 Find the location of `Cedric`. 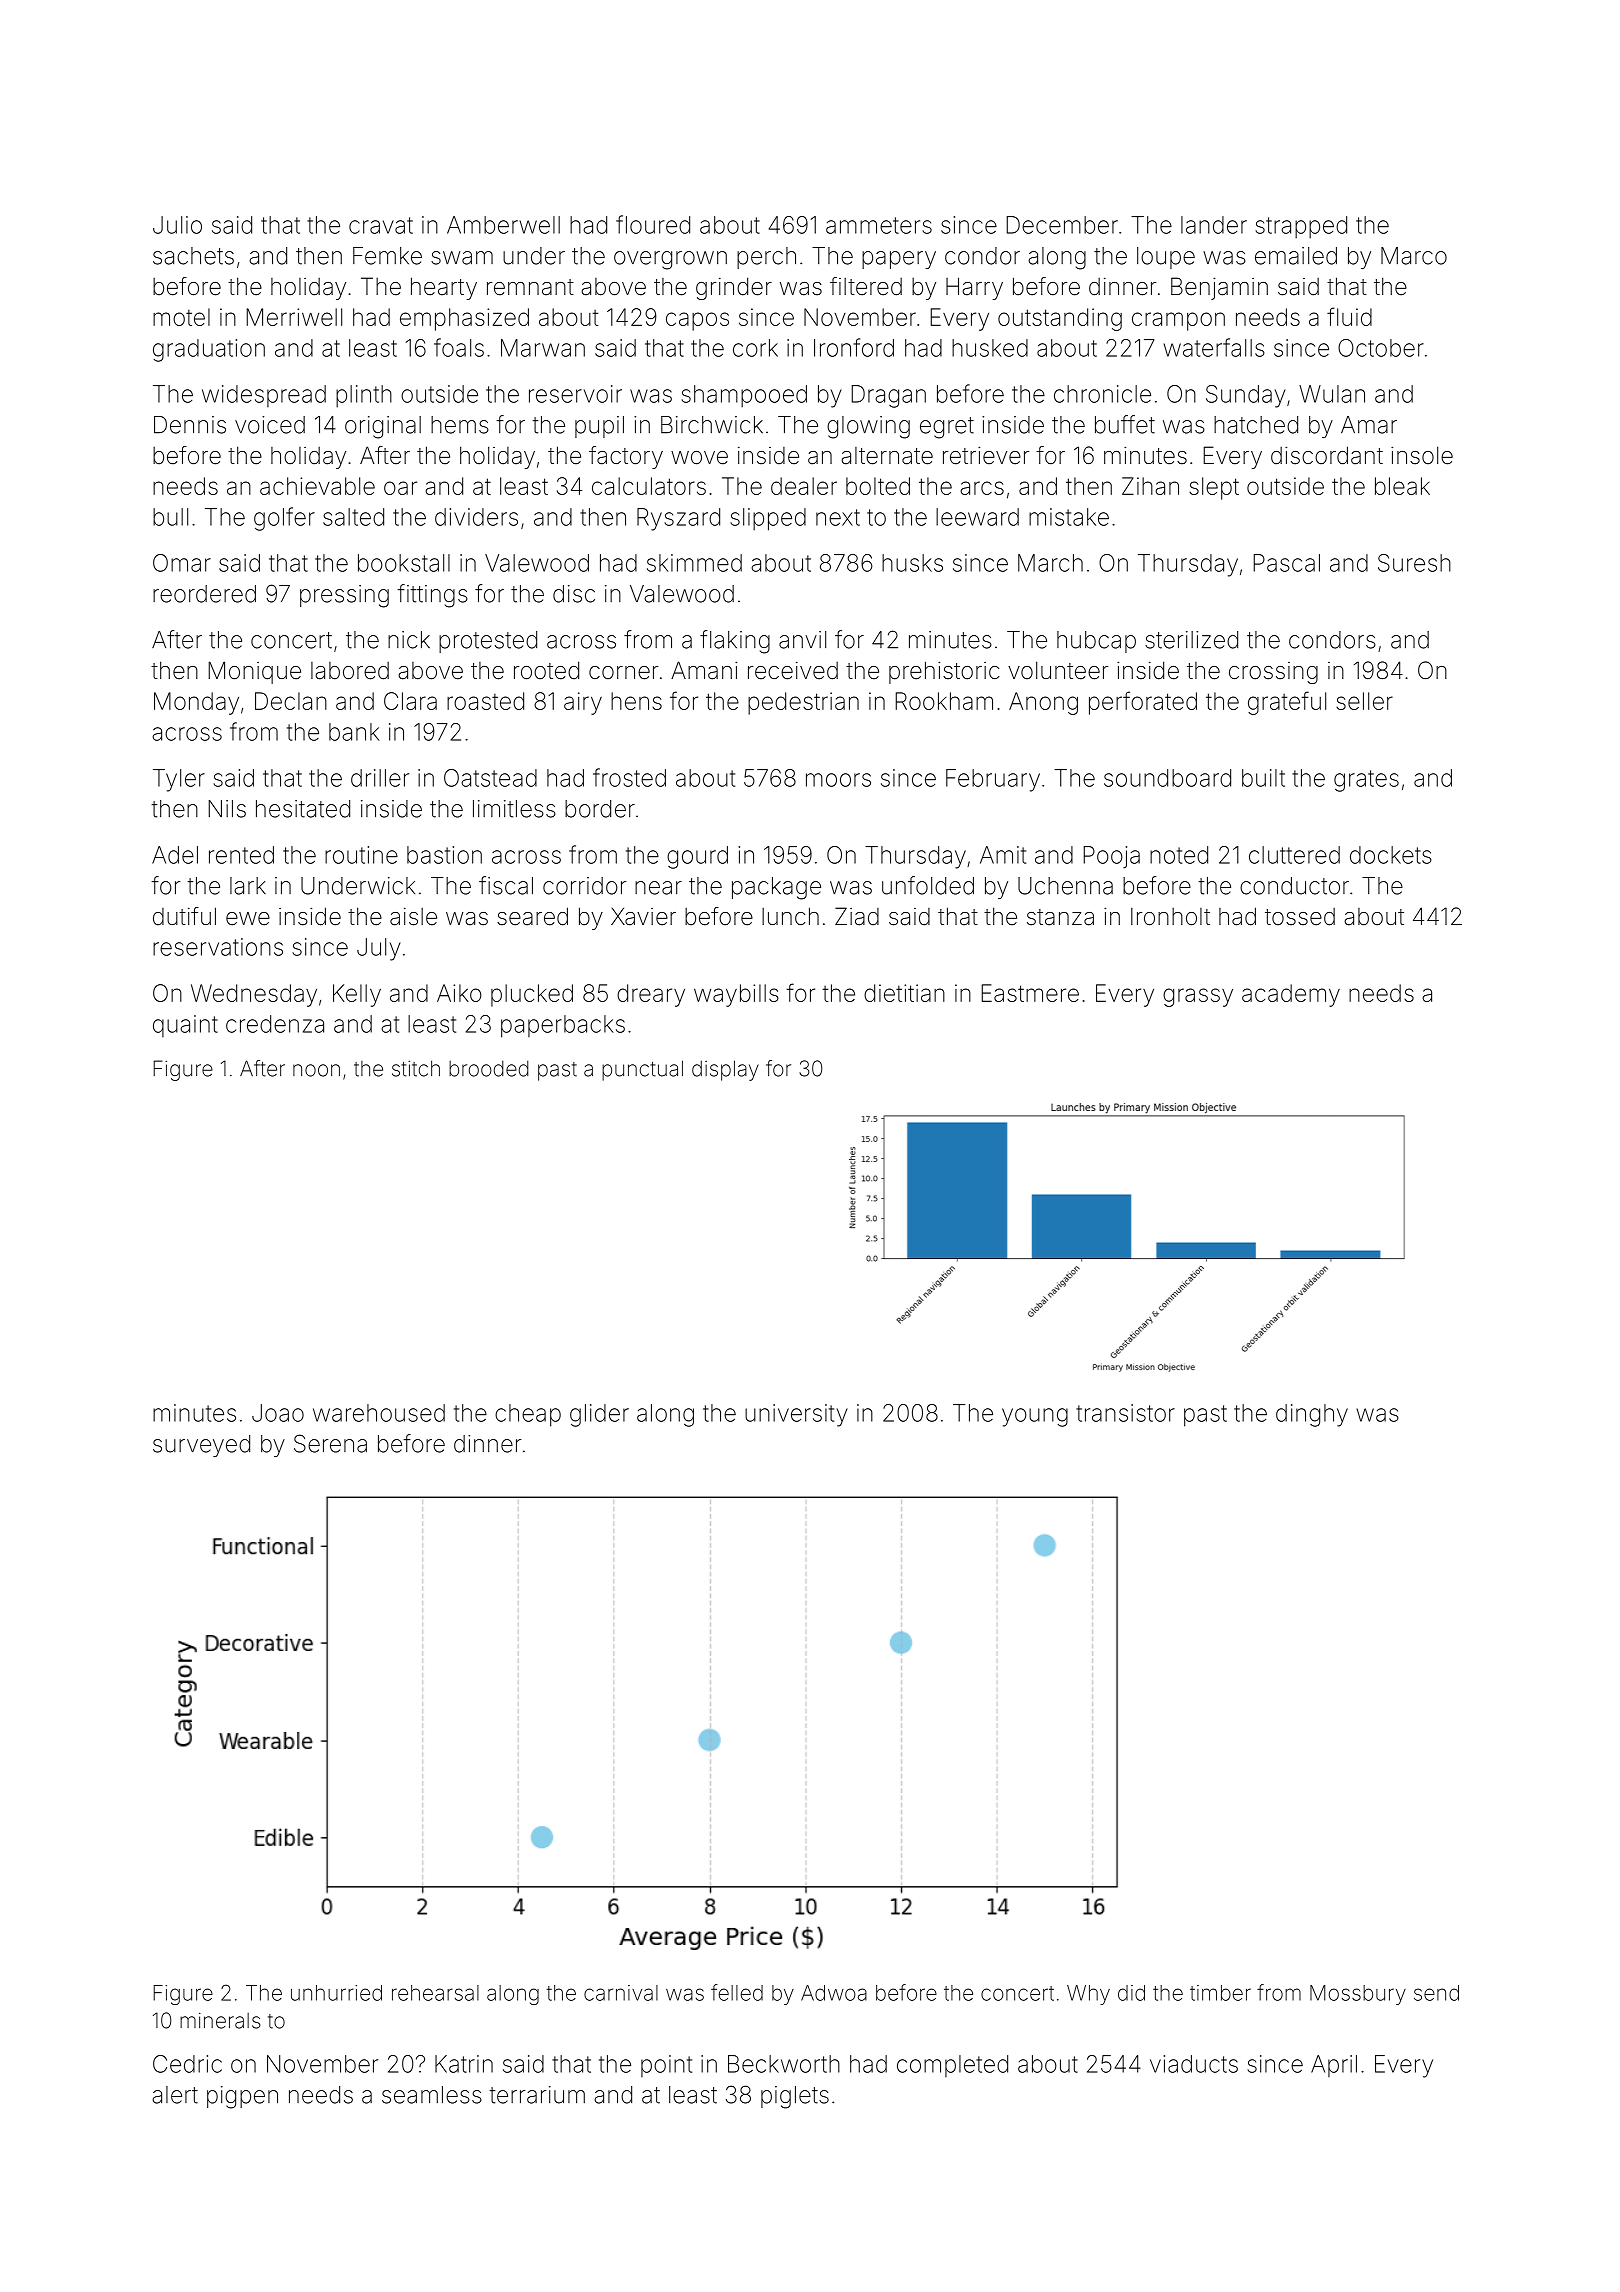

Cedric is located at coordinates (187, 2064).
